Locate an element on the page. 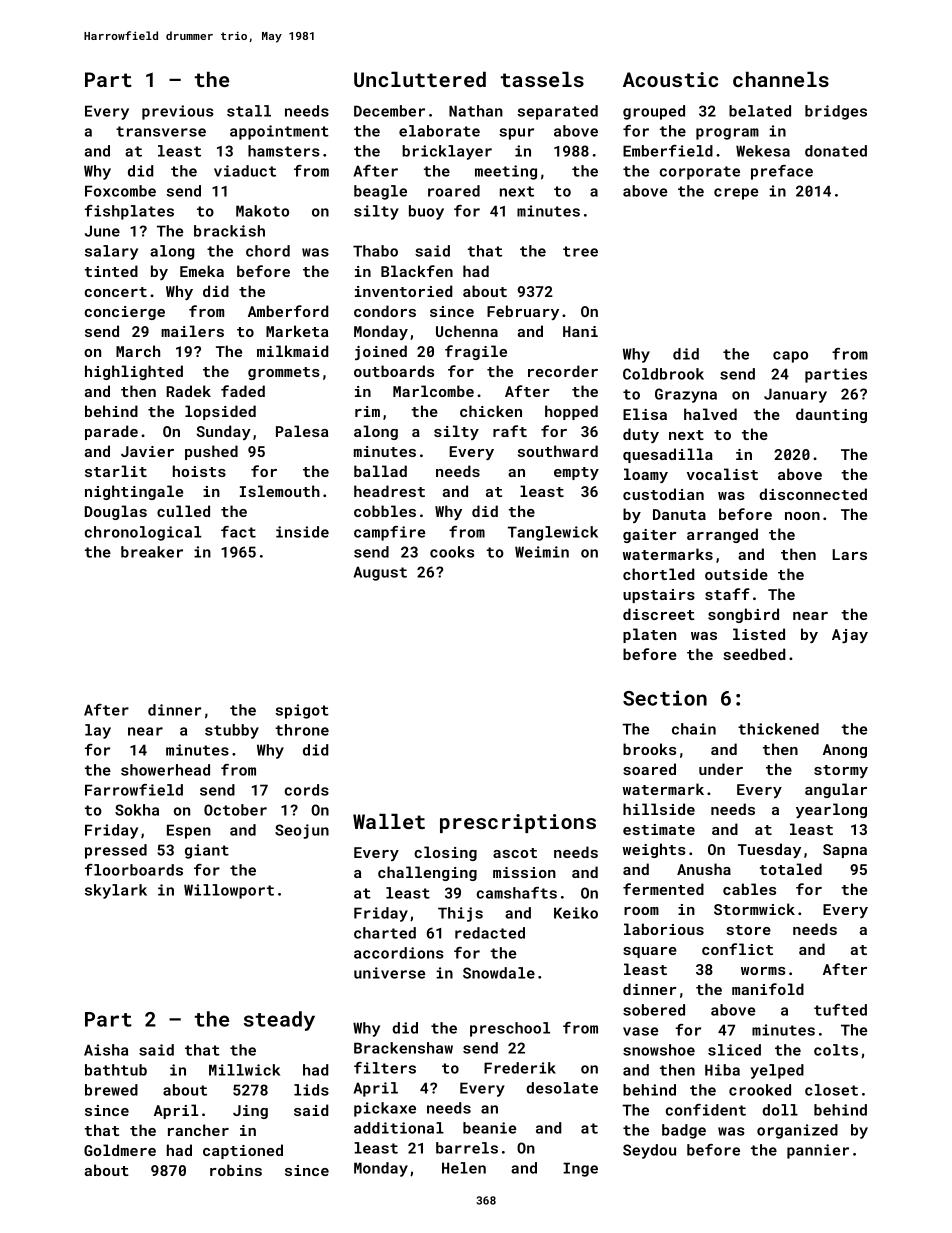 The width and height of the image is (952, 1233). Anusha is located at coordinates (704, 869).
